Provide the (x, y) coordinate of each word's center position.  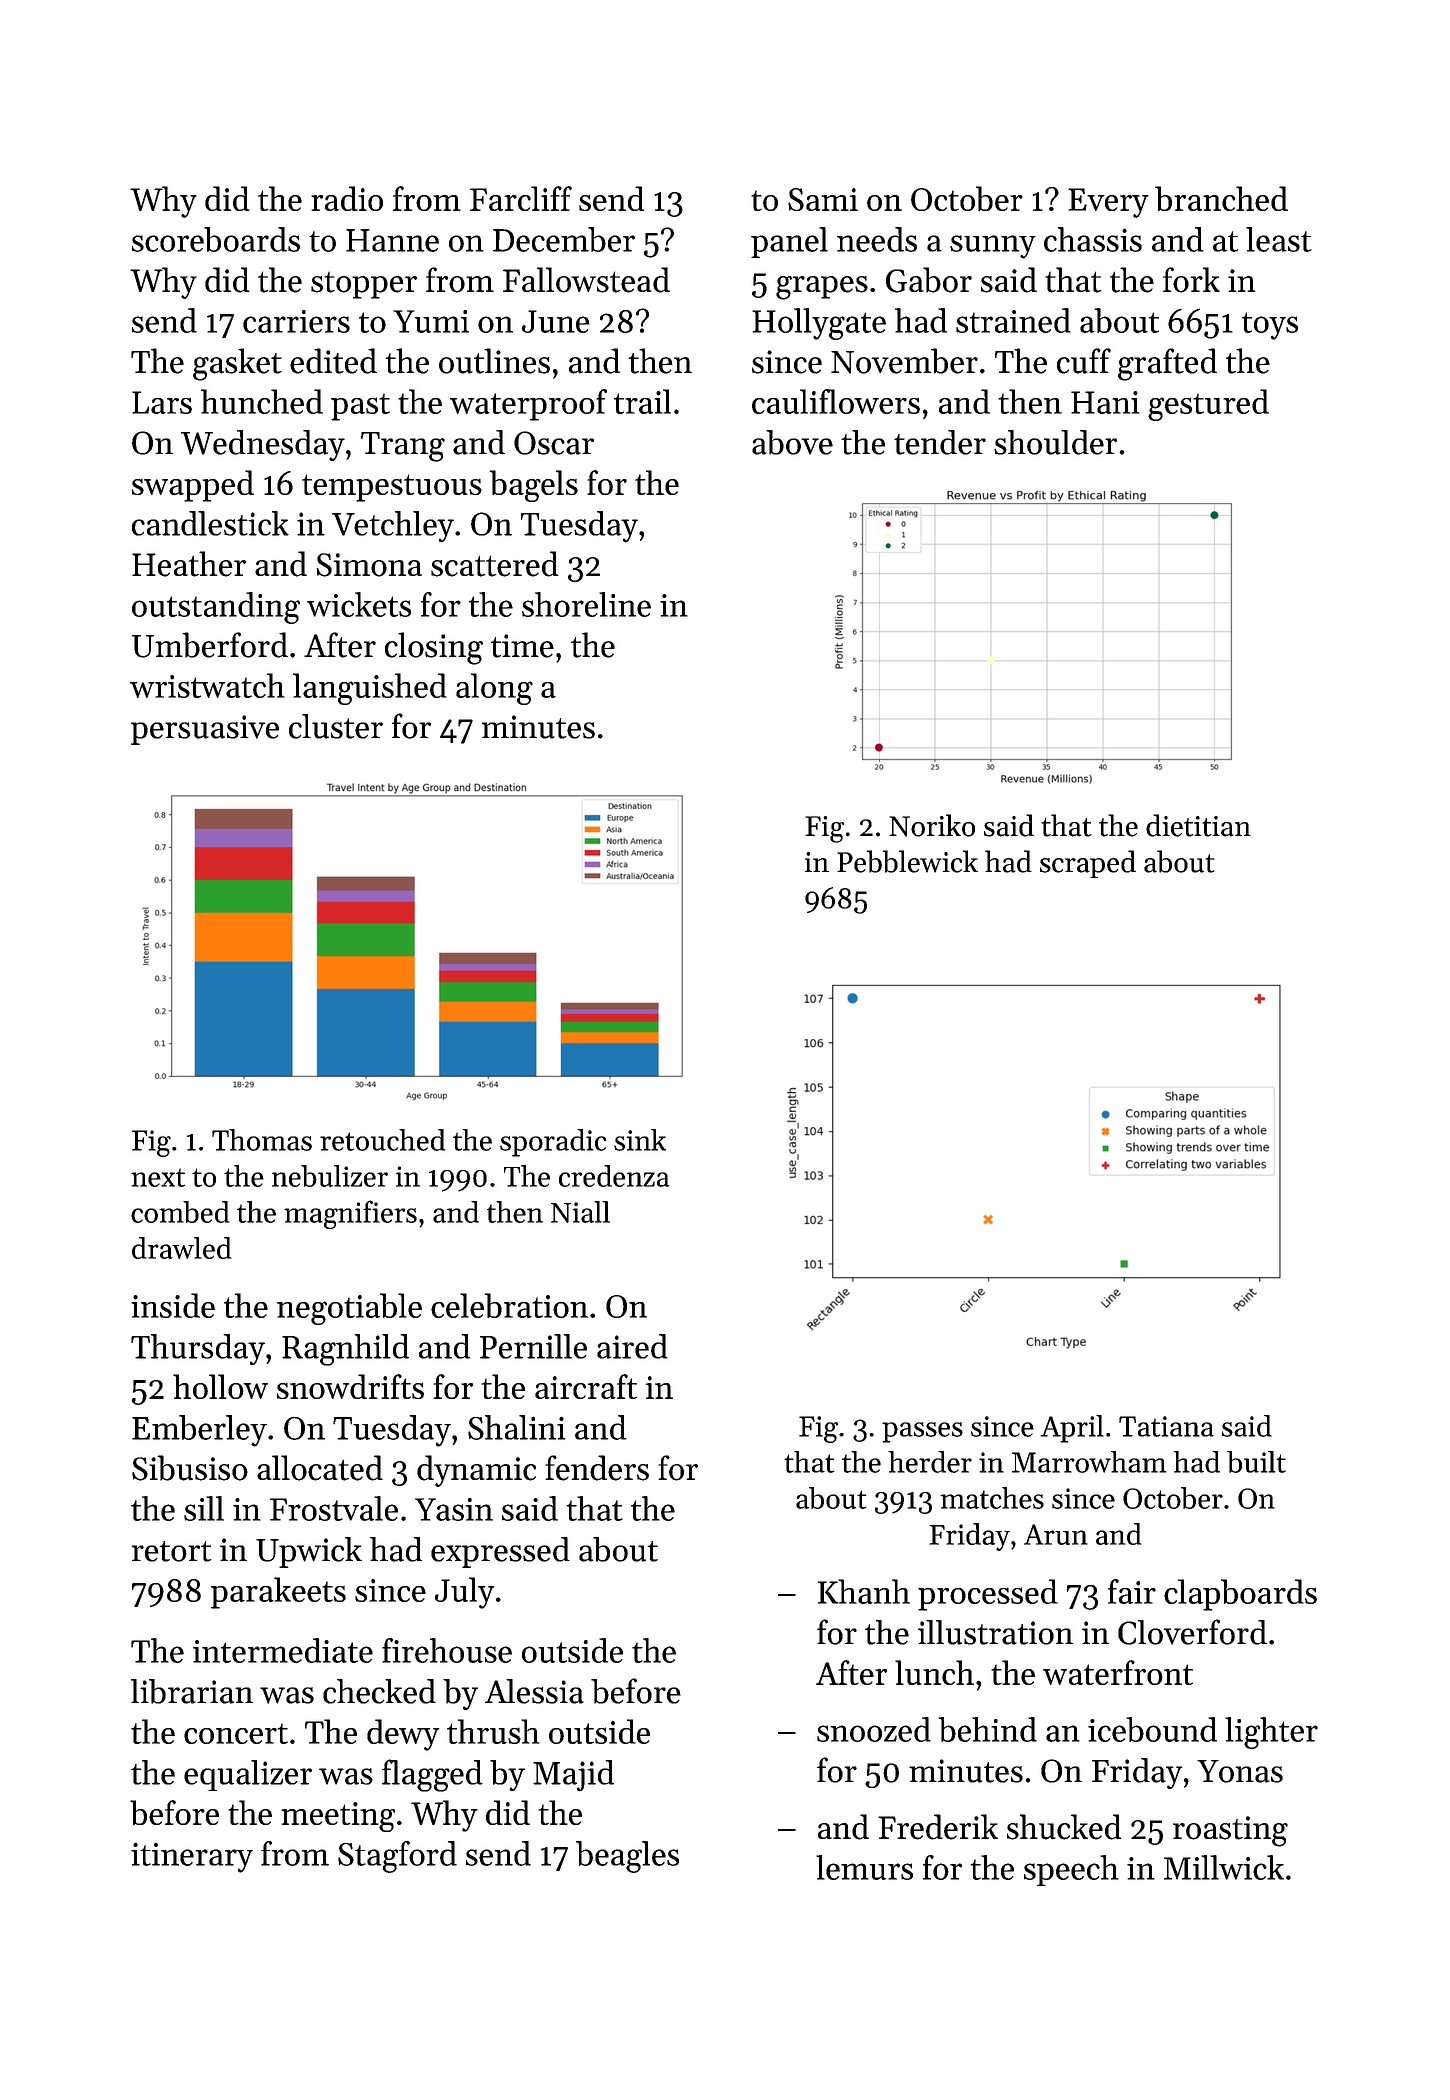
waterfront (1118, 1672)
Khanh (864, 1591)
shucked (1064, 1827)
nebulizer (330, 1176)
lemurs (864, 1867)
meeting (338, 1817)
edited (333, 361)
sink (640, 1140)
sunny (993, 247)
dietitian (1198, 825)
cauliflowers (836, 401)
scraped (1088, 864)
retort (171, 1551)
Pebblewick (907, 861)
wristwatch (207, 685)
